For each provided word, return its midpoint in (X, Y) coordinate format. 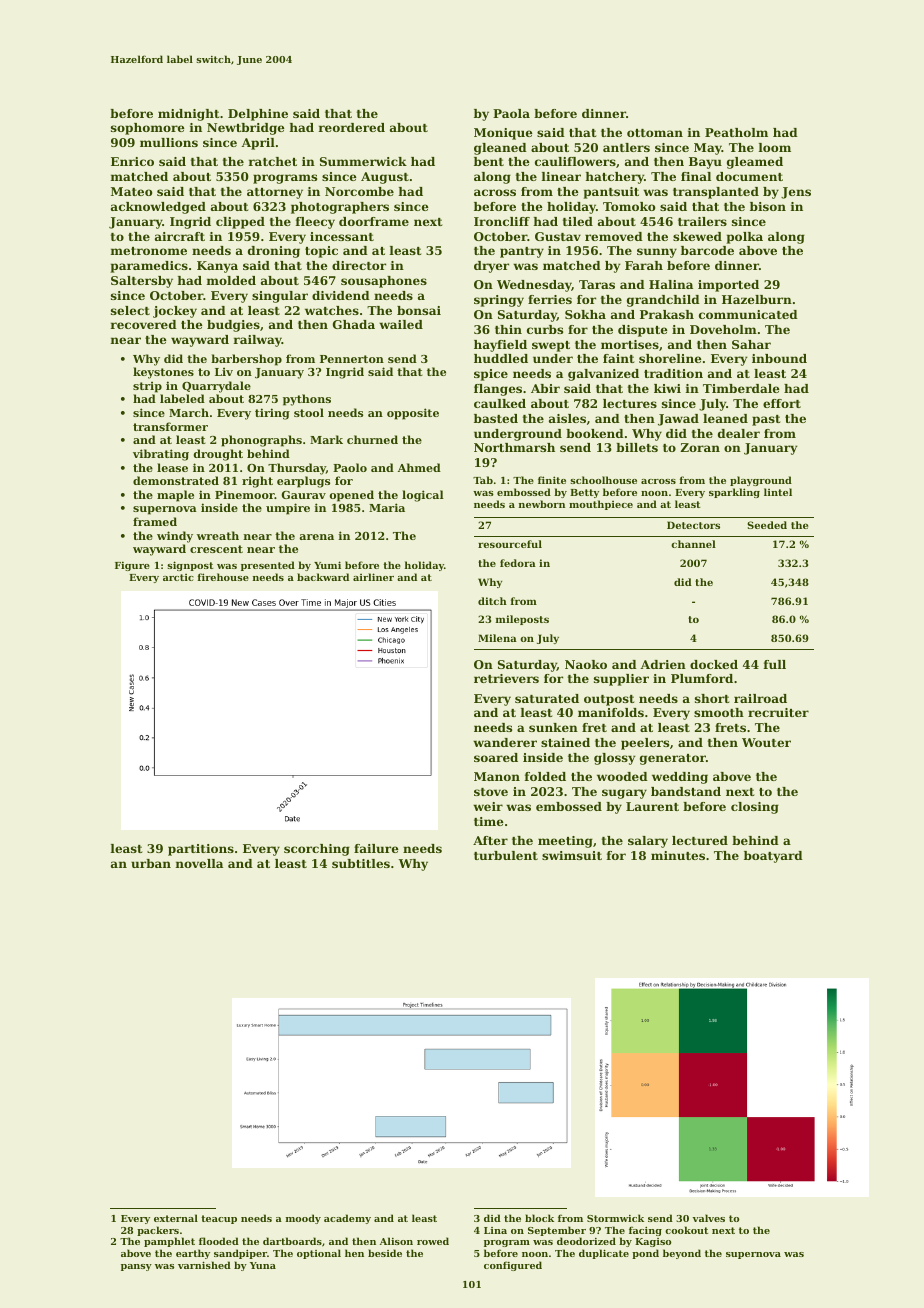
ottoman (655, 133)
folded (545, 776)
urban (151, 863)
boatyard (773, 857)
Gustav (558, 236)
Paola (511, 113)
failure (376, 848)
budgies (233, 326)
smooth (719, 712)
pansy (136, 1267)
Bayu (705, 163)
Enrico (132, 161)
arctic (178, 577)
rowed (433, 1241)
